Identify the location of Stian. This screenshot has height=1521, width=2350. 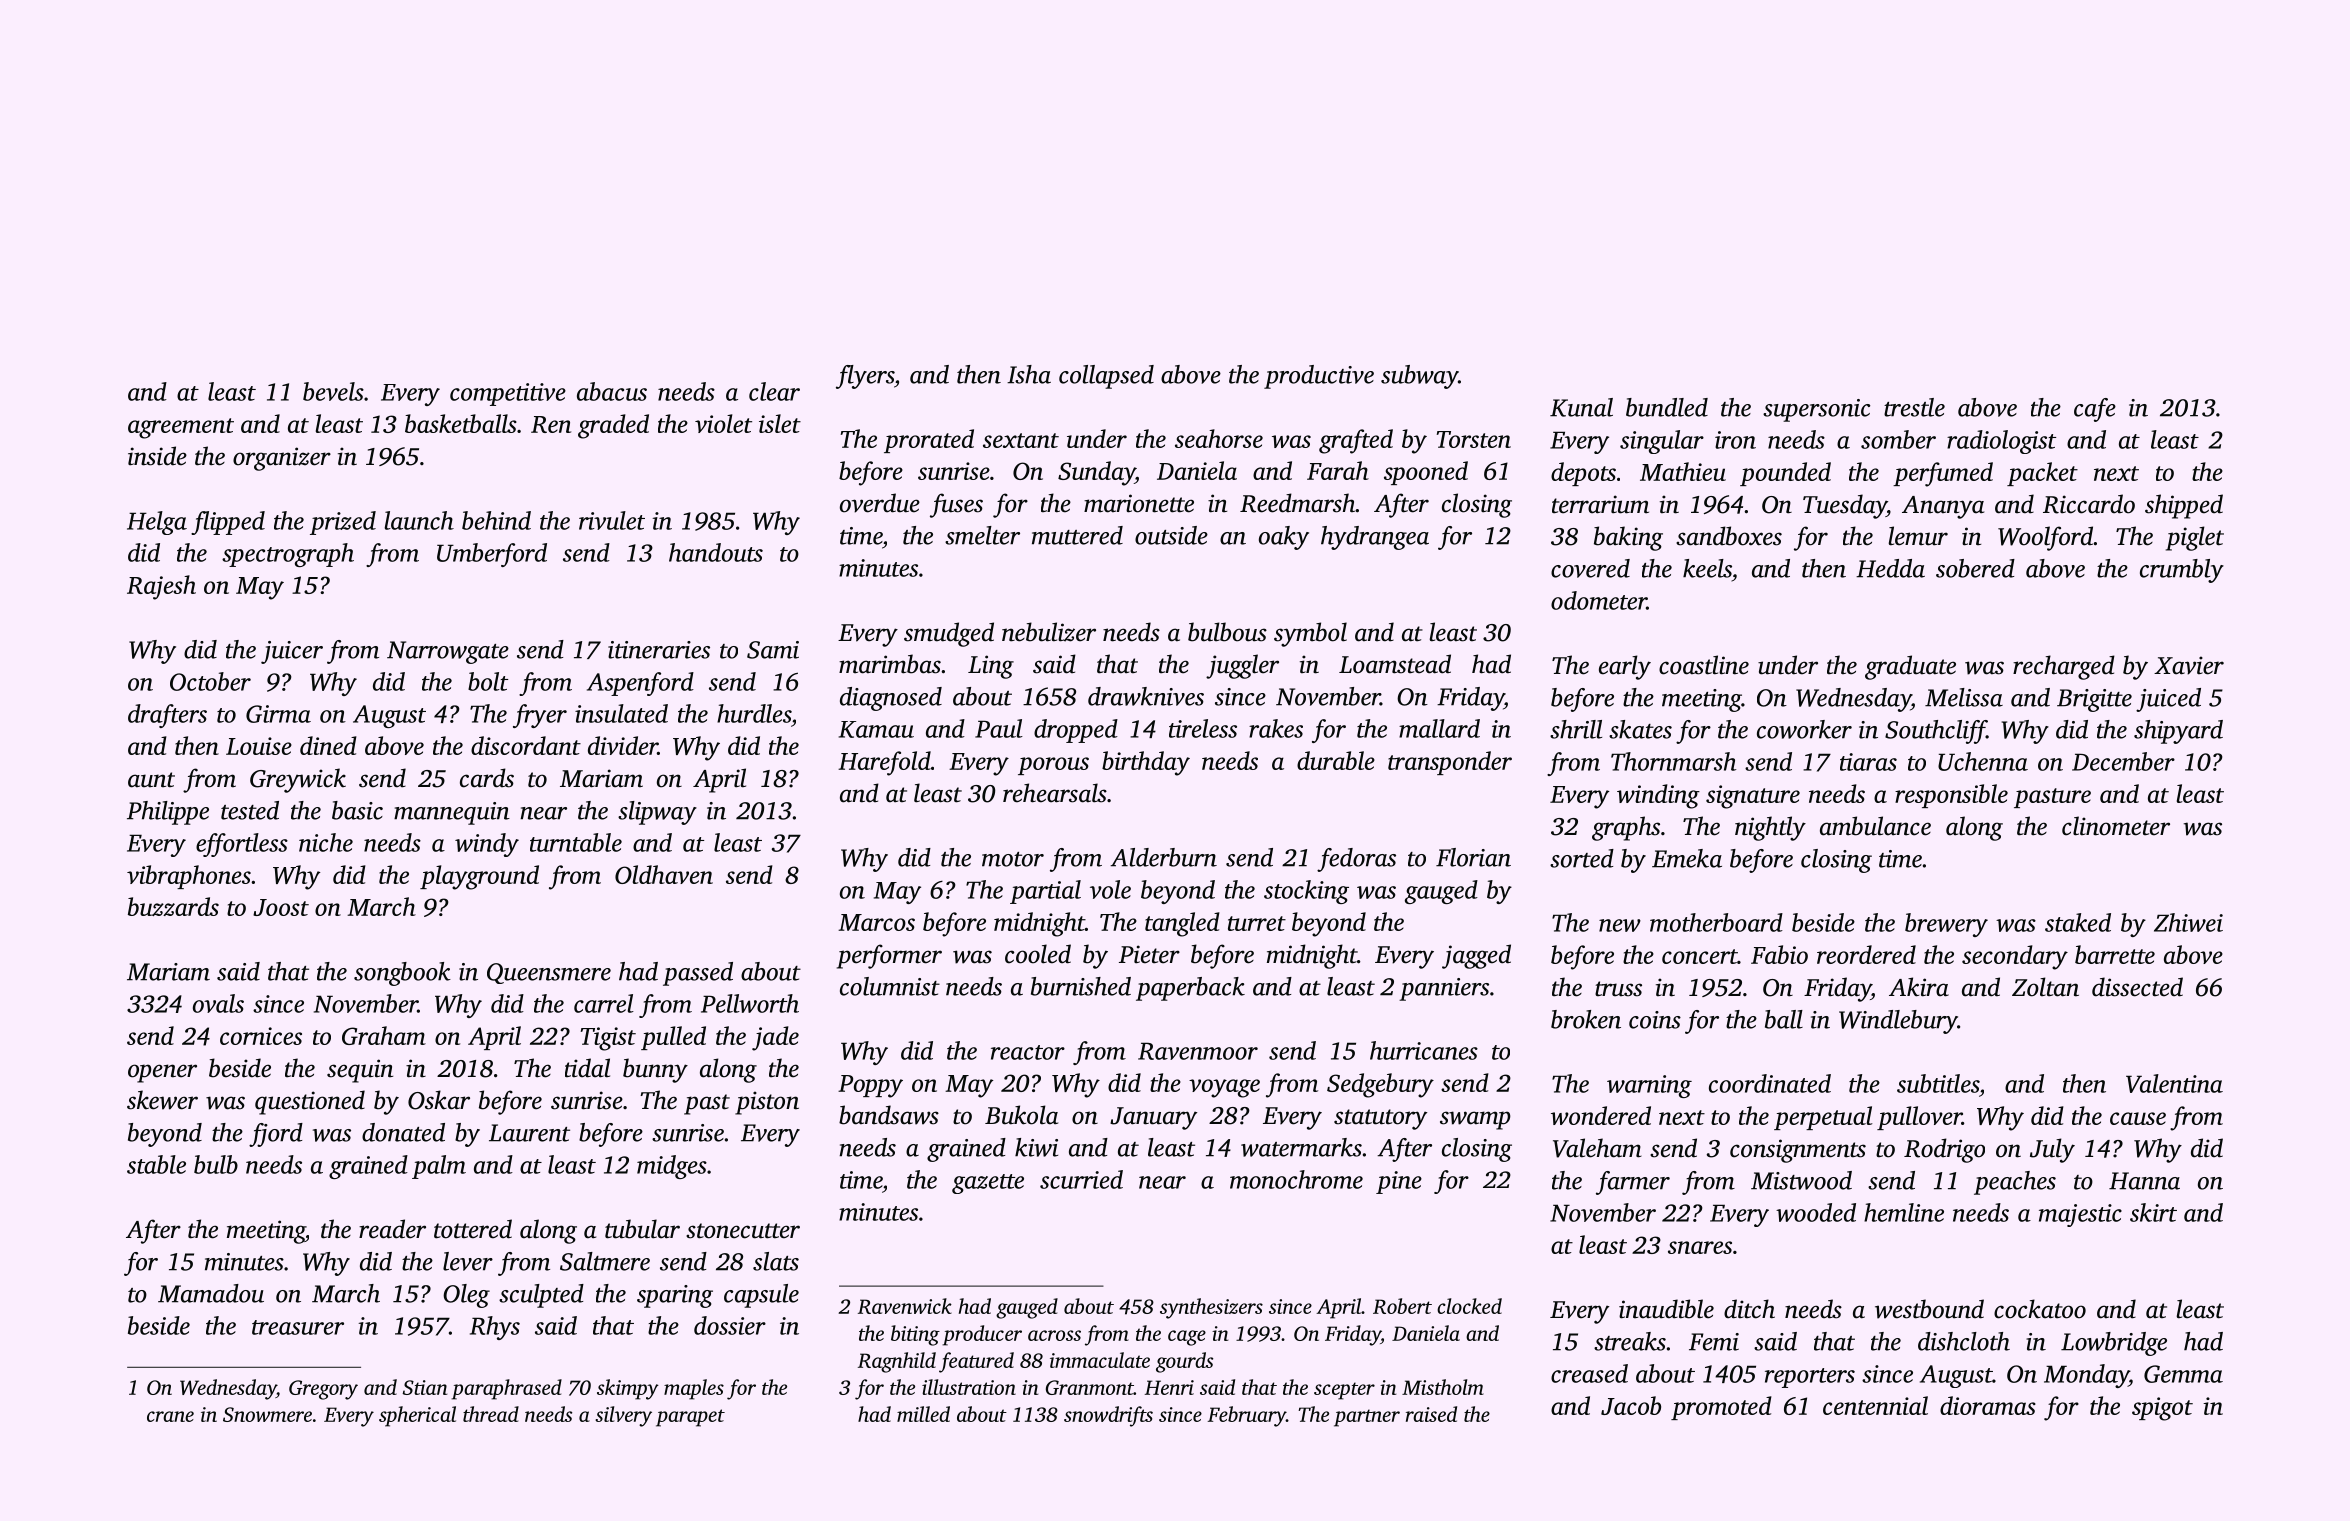
(424, 1387).
